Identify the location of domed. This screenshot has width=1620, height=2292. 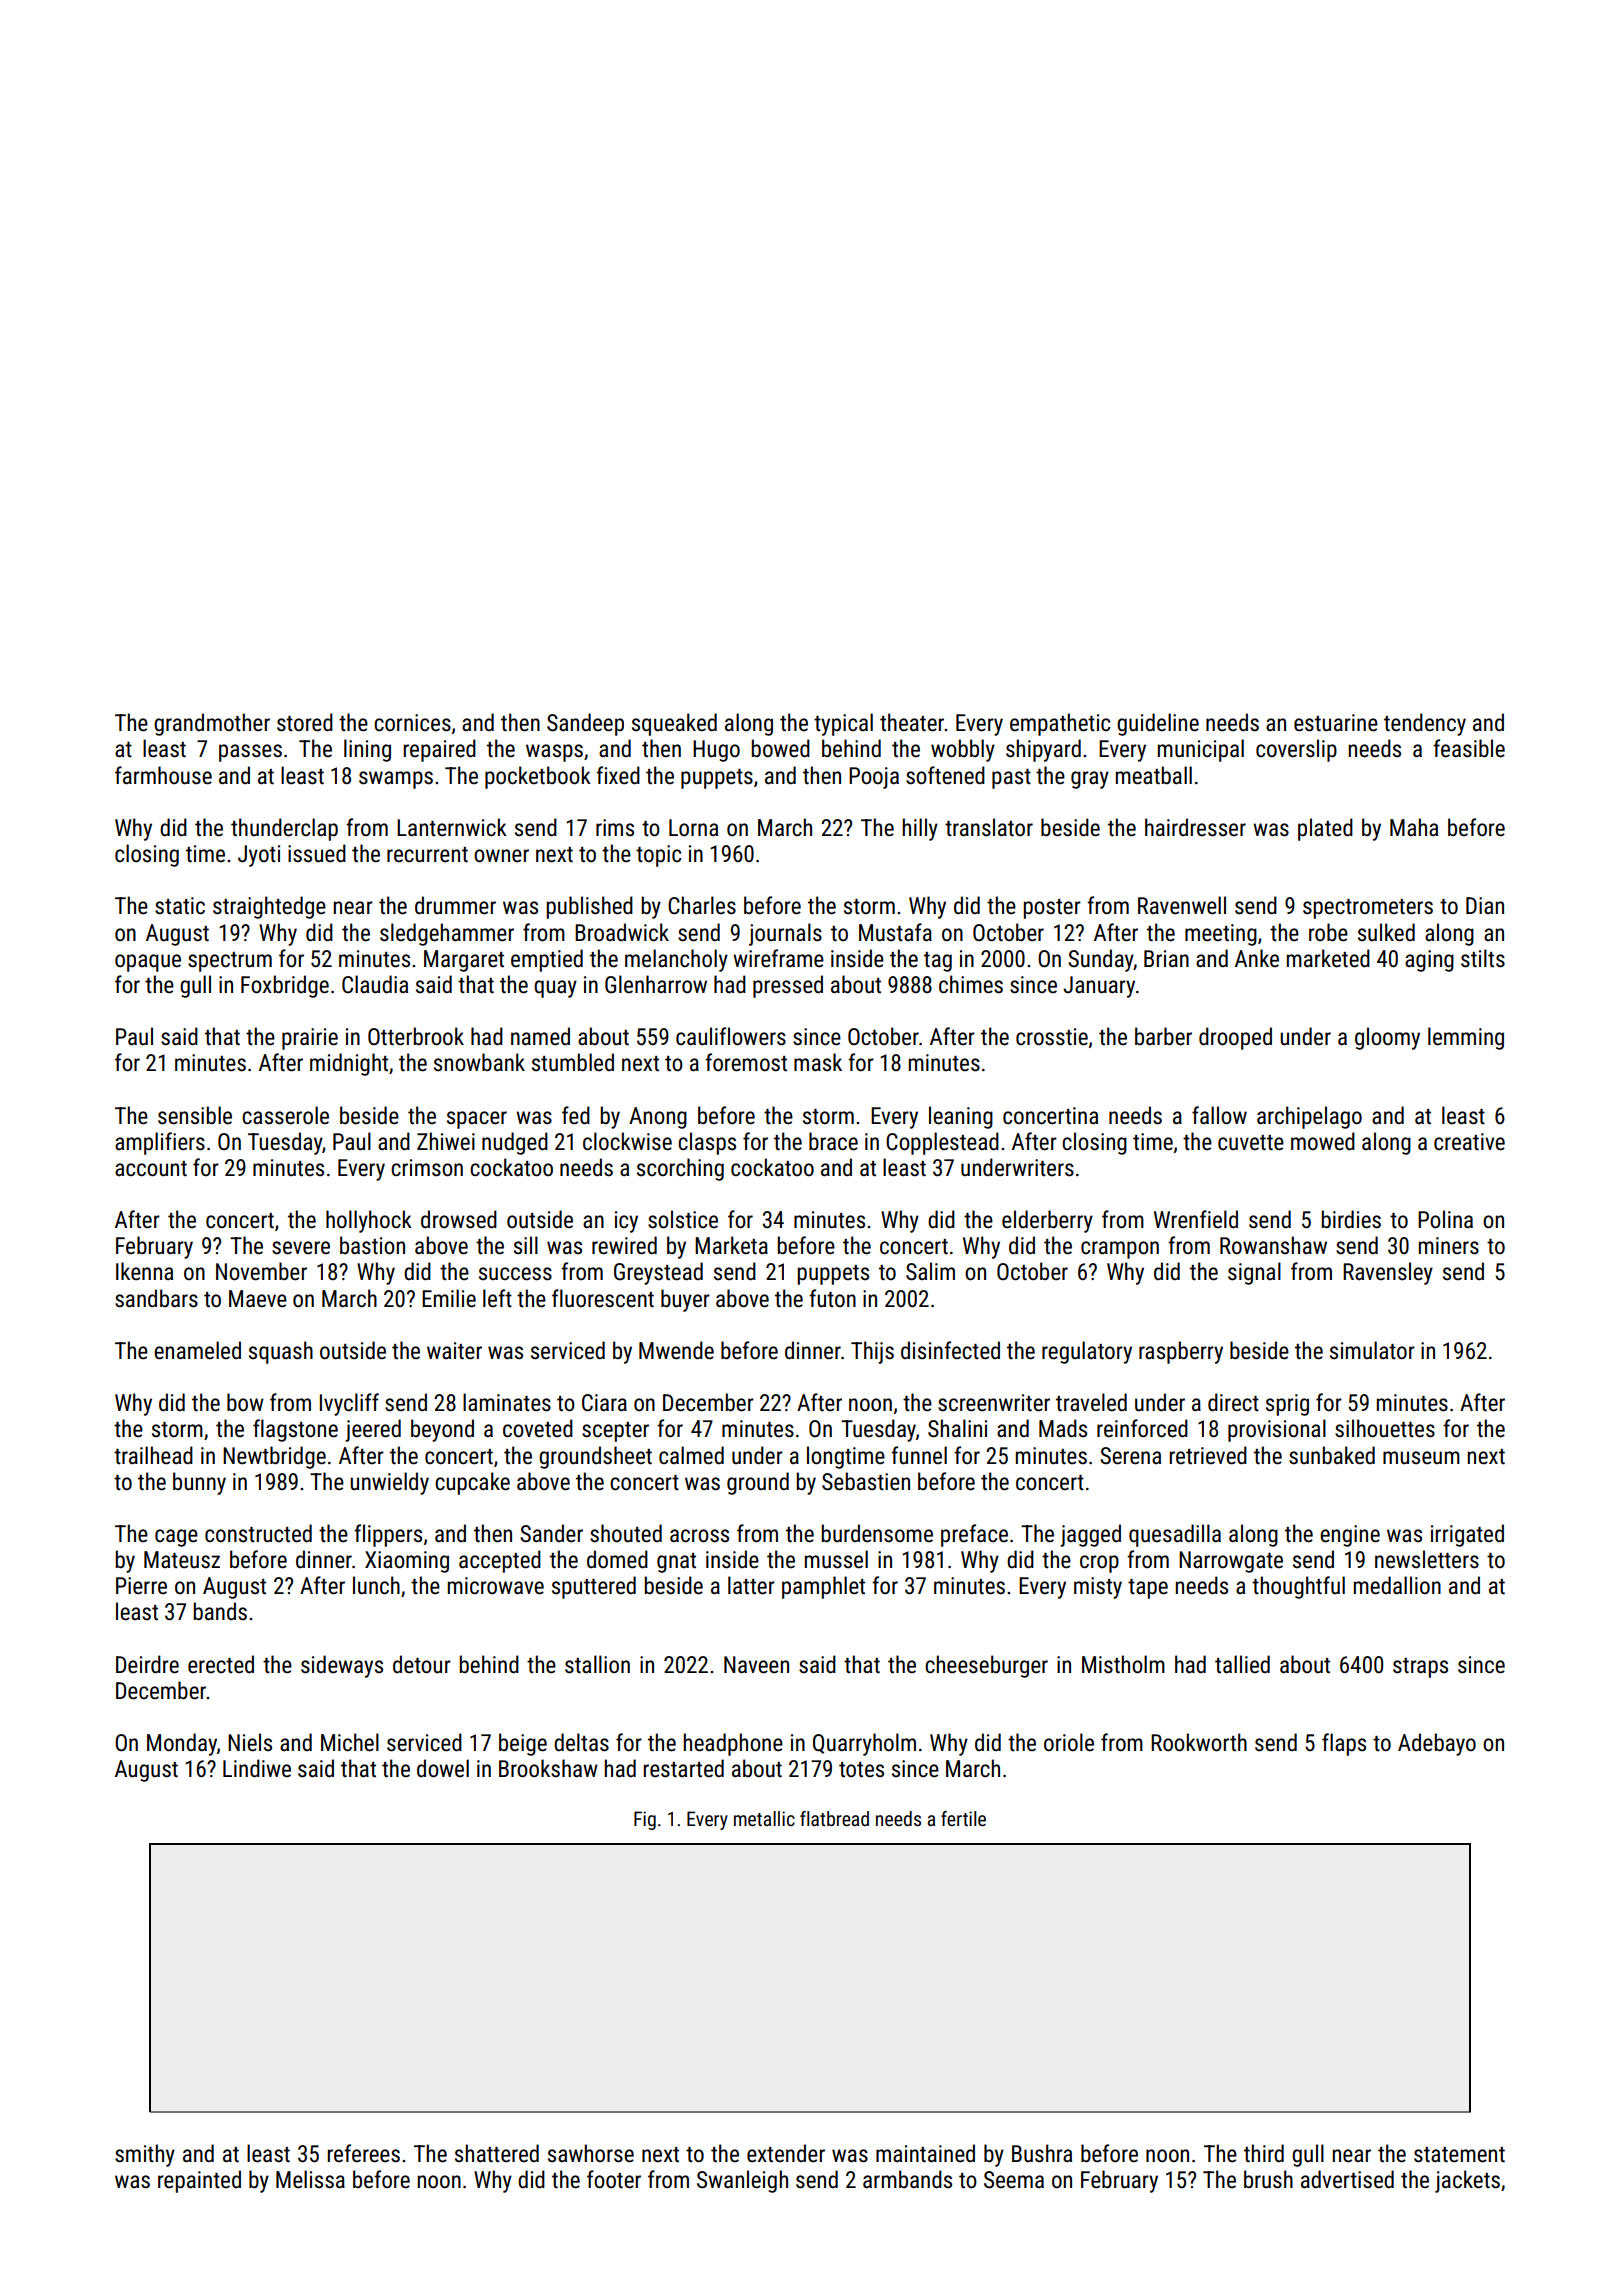
(617, 1559).
